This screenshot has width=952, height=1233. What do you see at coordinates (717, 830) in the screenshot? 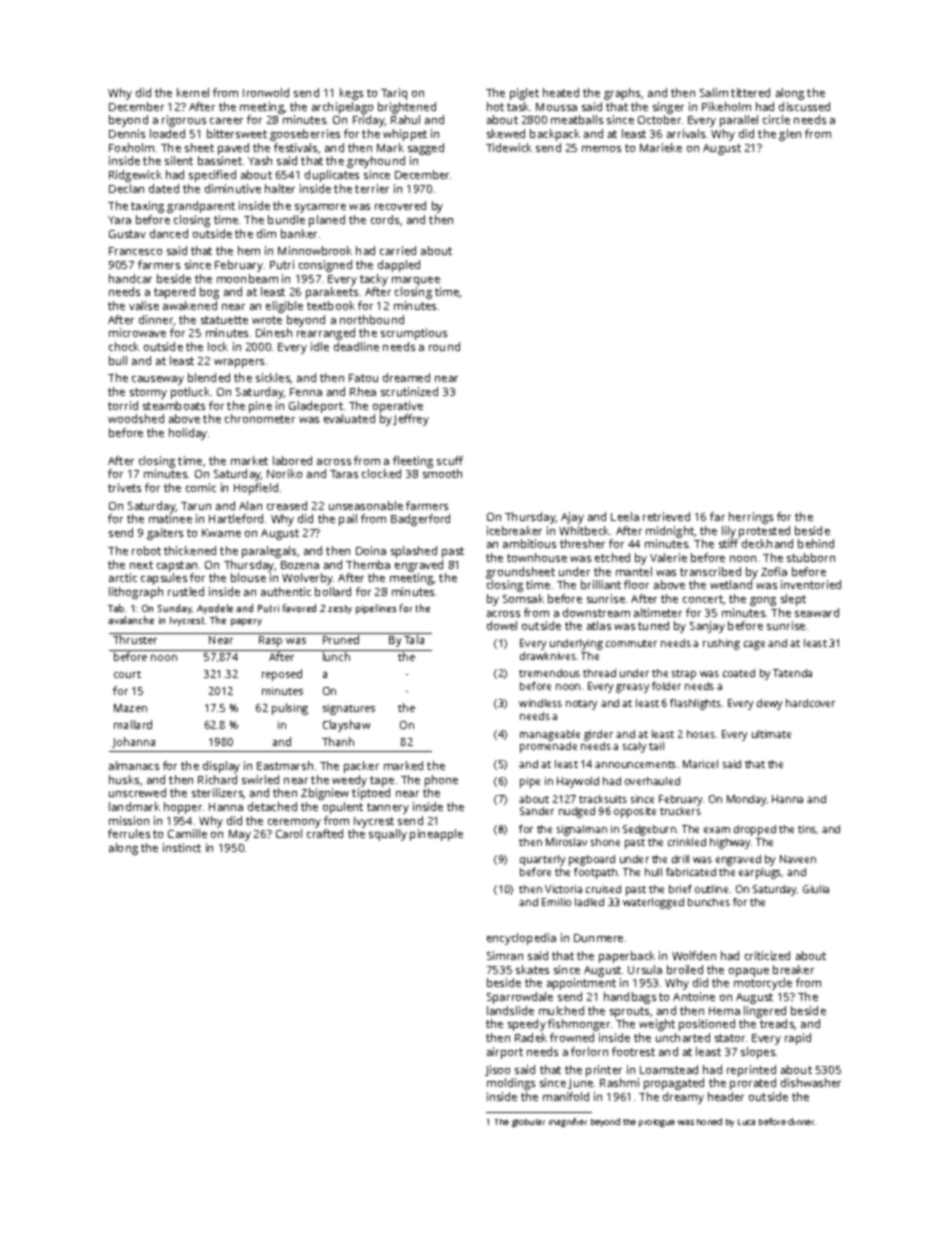
I see `exam` at bounding box center [717, 830].
